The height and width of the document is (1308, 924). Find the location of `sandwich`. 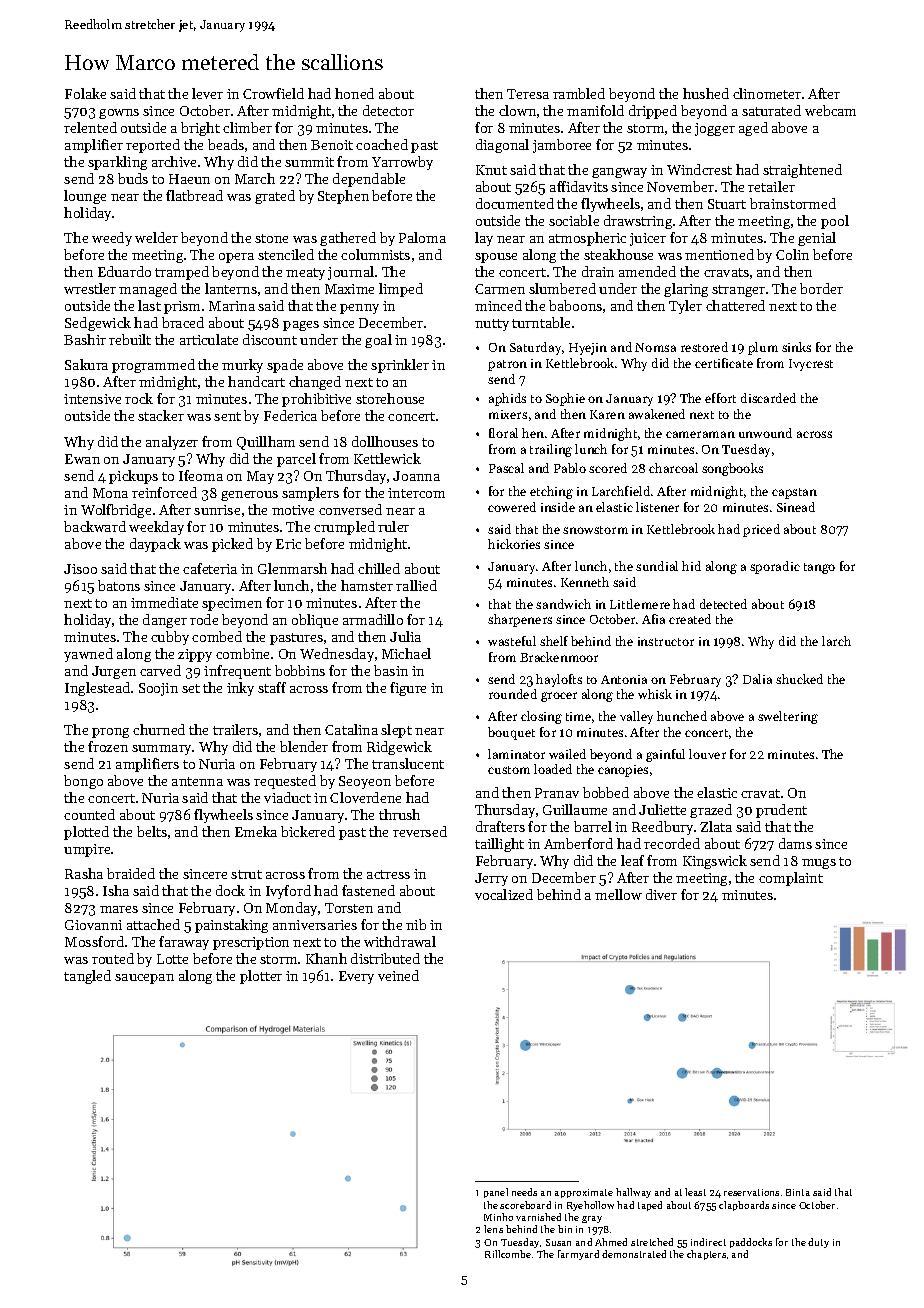

sandwich is located at coordinates (563, 604).
